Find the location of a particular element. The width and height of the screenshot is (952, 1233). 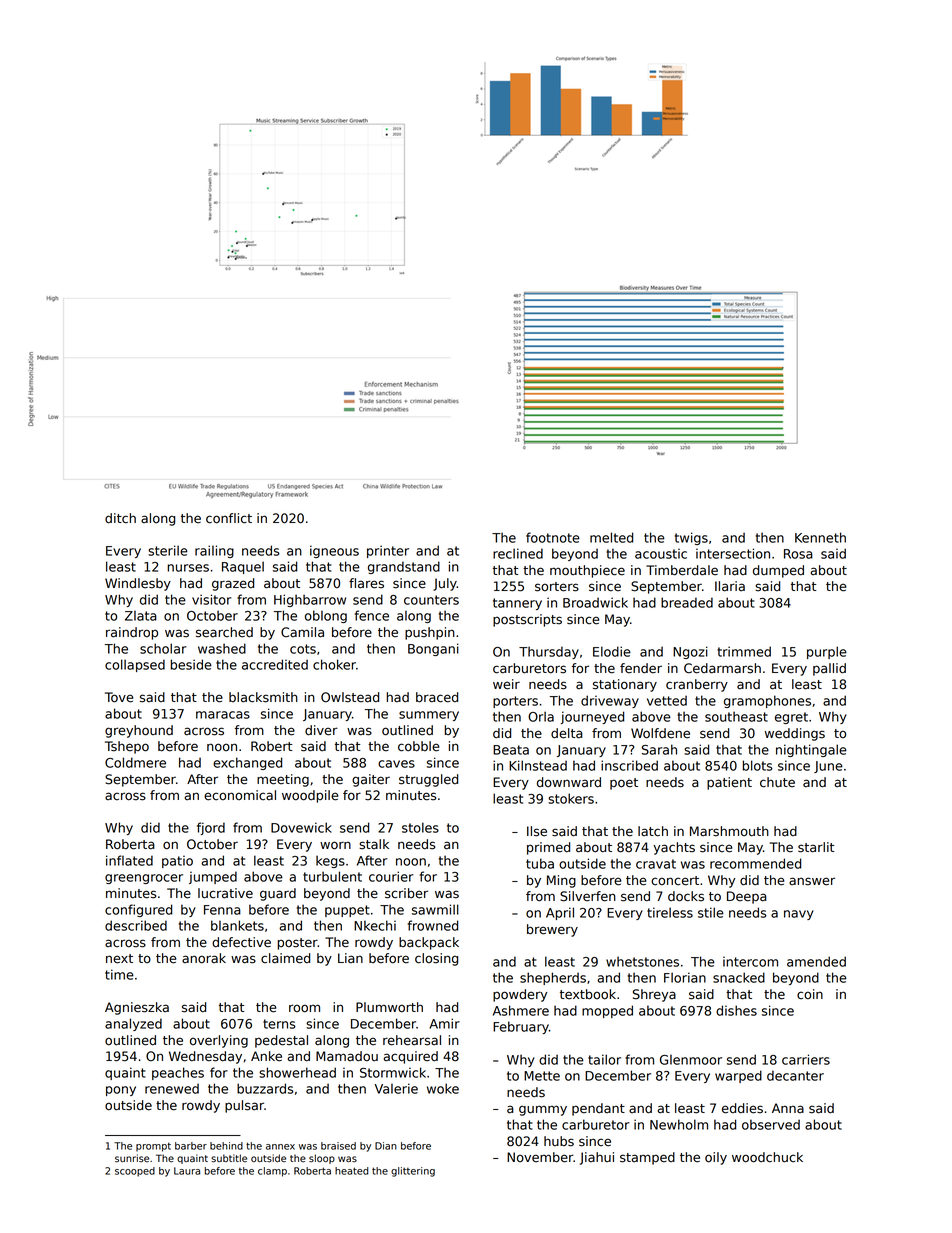

conflict is located at coordinates (229, 518).
